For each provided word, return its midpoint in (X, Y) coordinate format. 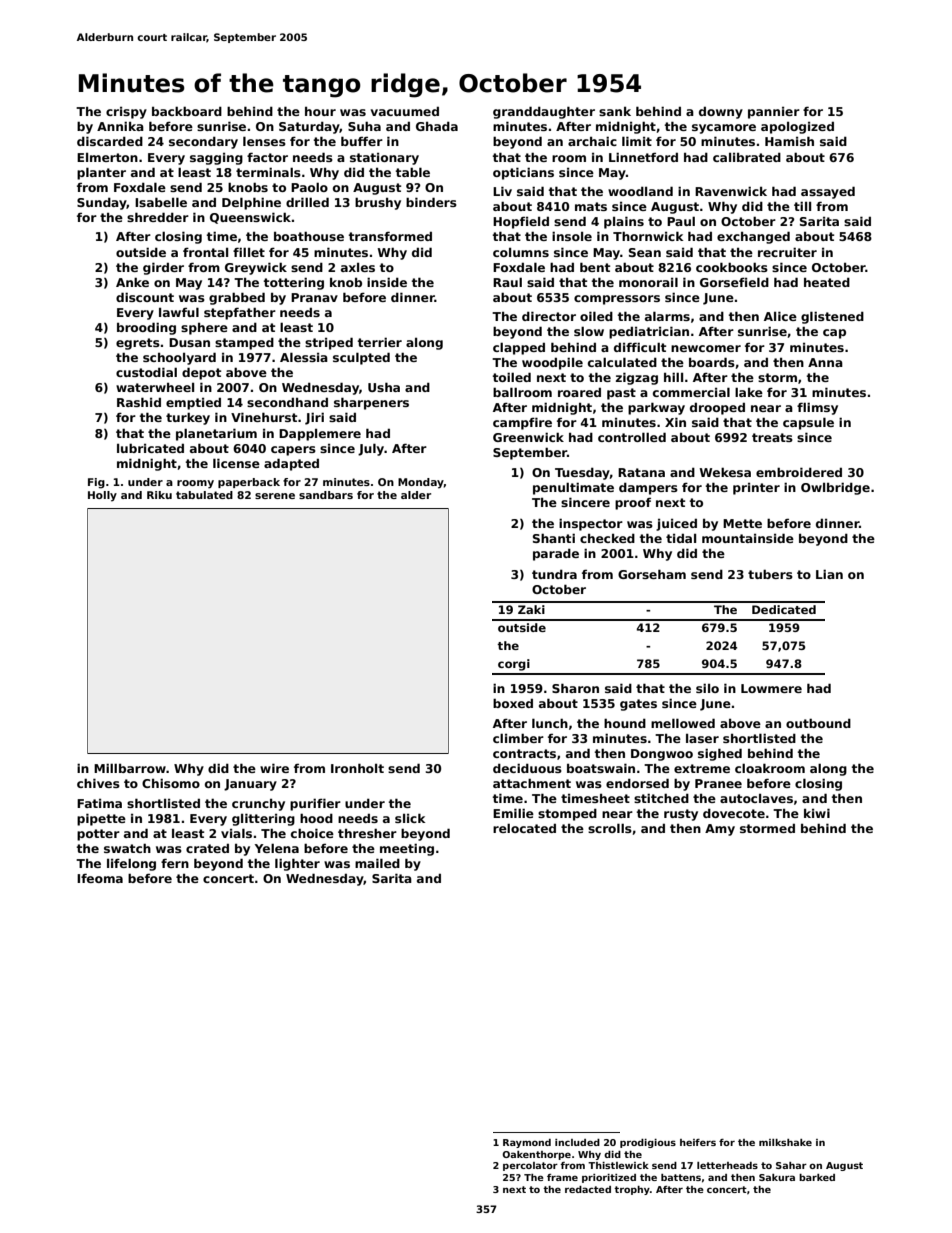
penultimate (573, 488)
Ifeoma (100, 878)
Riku (159, 495)
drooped (717, 408)
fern (175, 863)
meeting (407, 849)
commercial (691, 392)
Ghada (437, 126)
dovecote (734, 813)
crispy (126, 113)
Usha (384, 387)
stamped (244, 343)
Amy (720, 830)
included (577, 1142)
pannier (774, 113)
